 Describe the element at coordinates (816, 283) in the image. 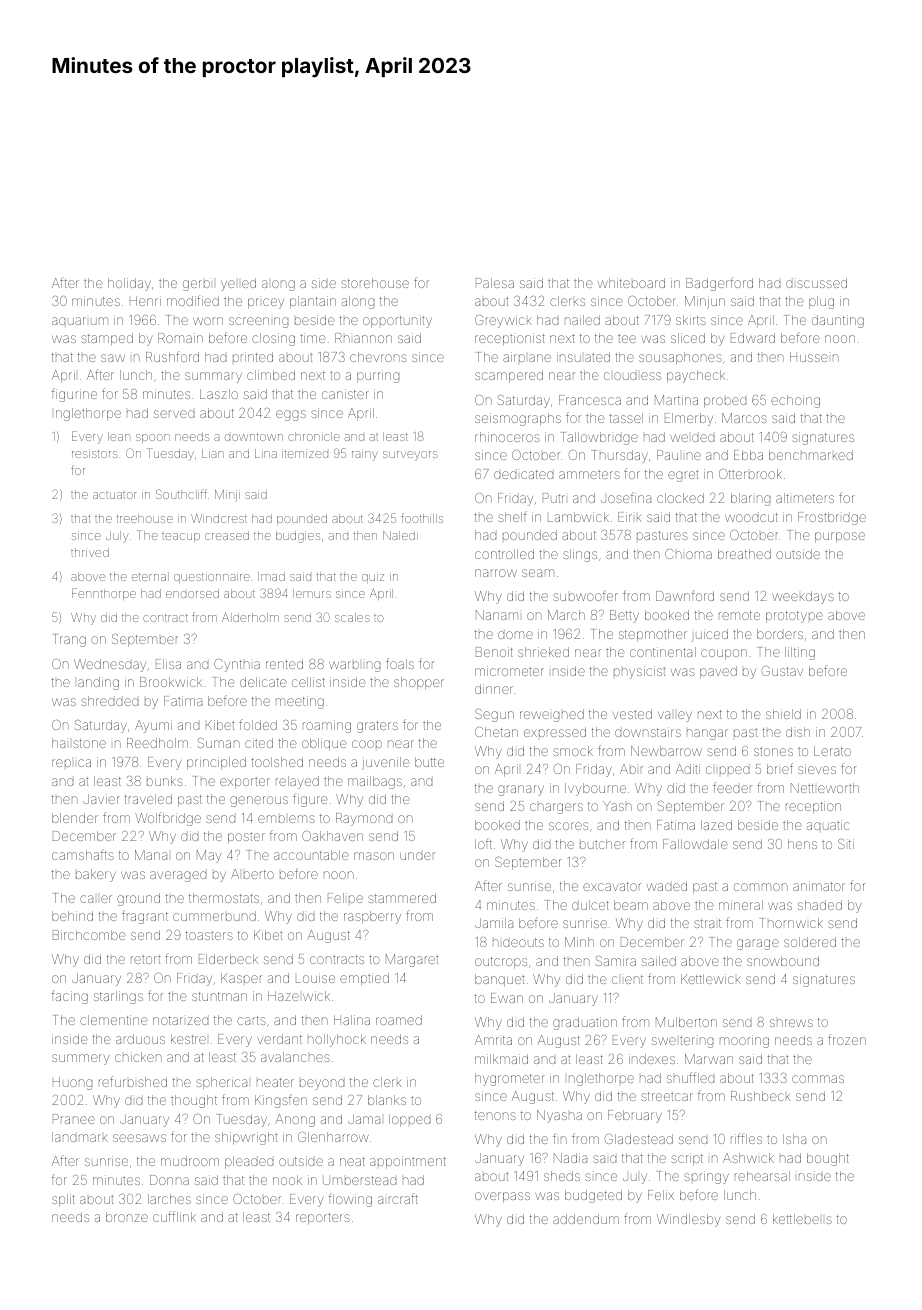

I see `discussed` at that location.
